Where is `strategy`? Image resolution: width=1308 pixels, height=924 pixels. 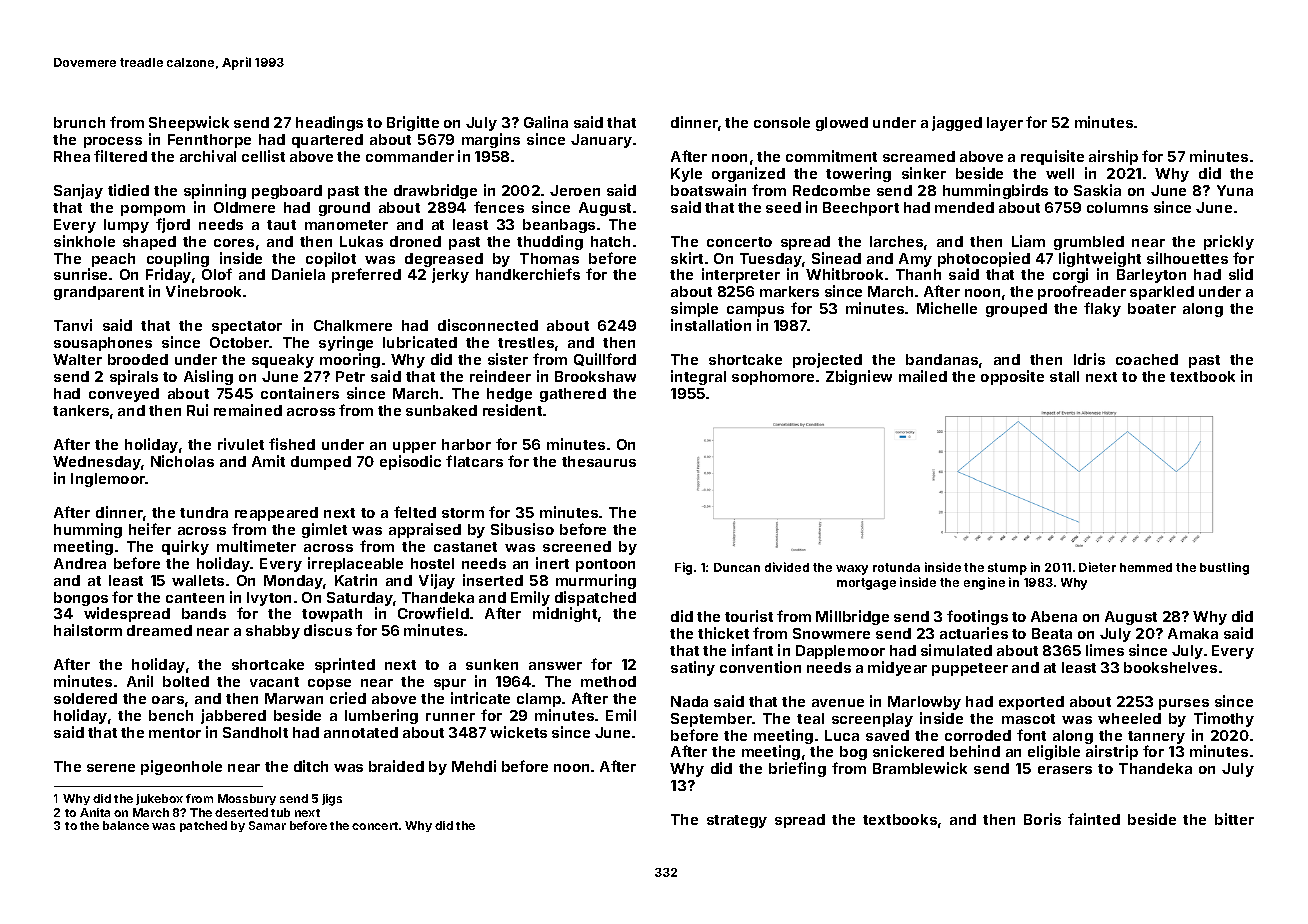
strategy is located at coordinates (737, 821).
